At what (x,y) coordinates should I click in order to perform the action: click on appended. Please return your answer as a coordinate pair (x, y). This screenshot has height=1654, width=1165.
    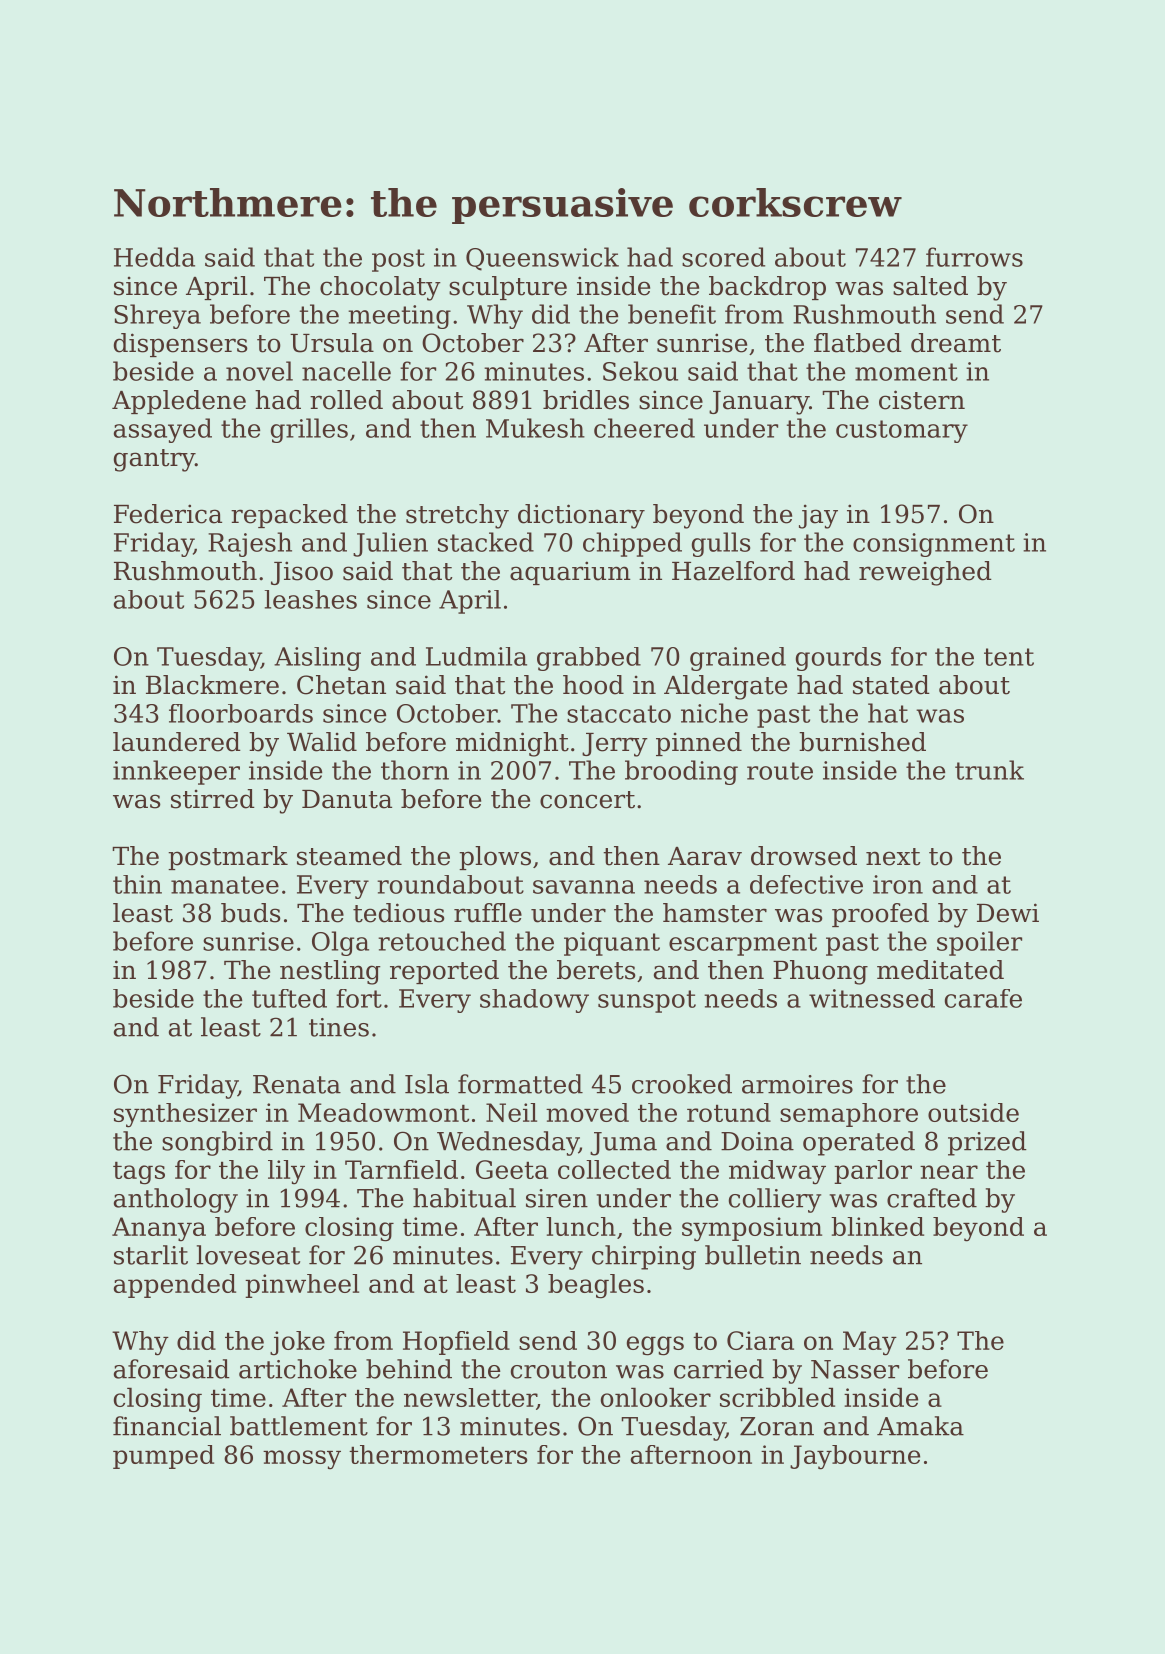
    Looking at the image, I should click on (175, 1286).
